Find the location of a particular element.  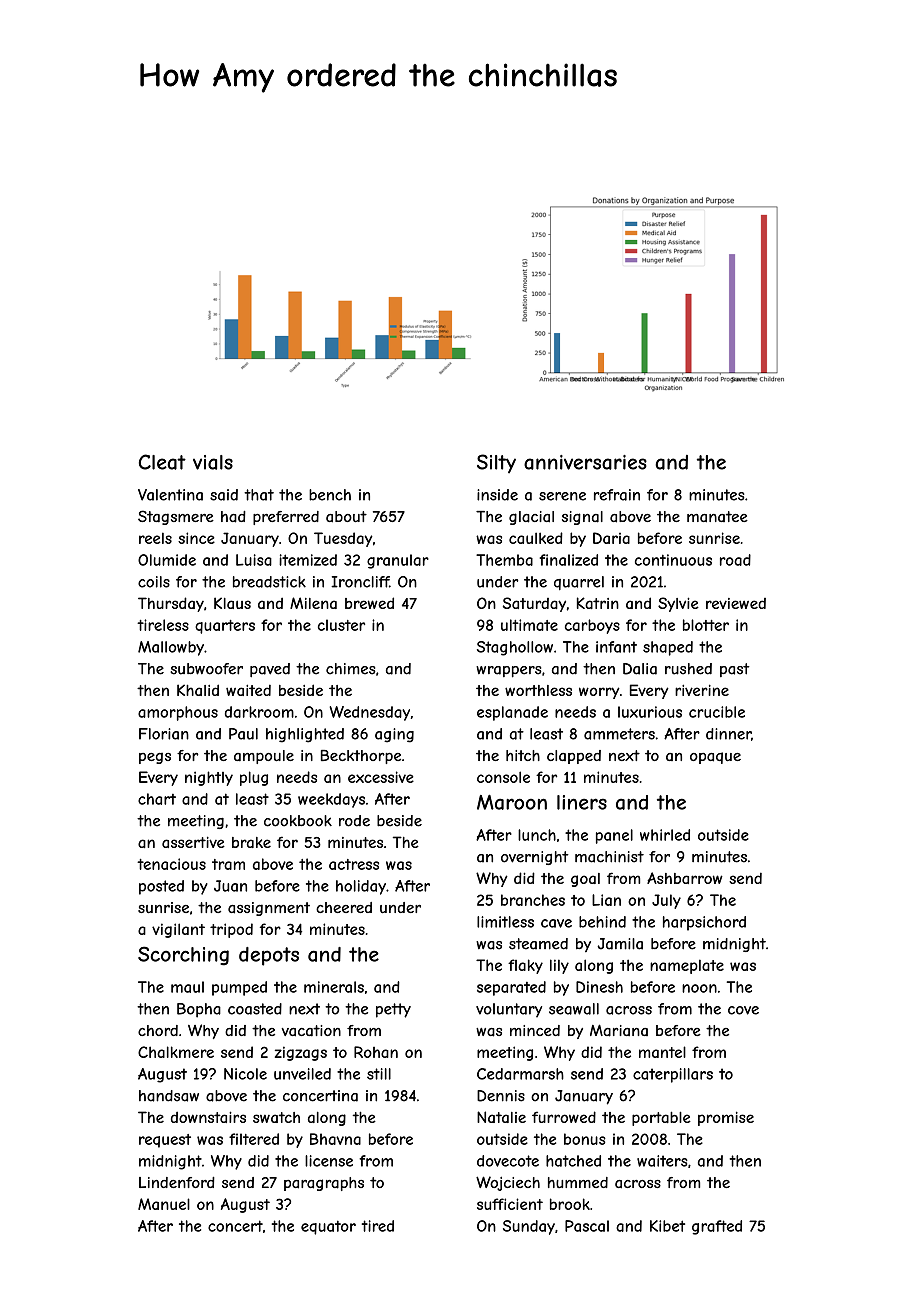

Jamila is located at coordinates (620, 944).
